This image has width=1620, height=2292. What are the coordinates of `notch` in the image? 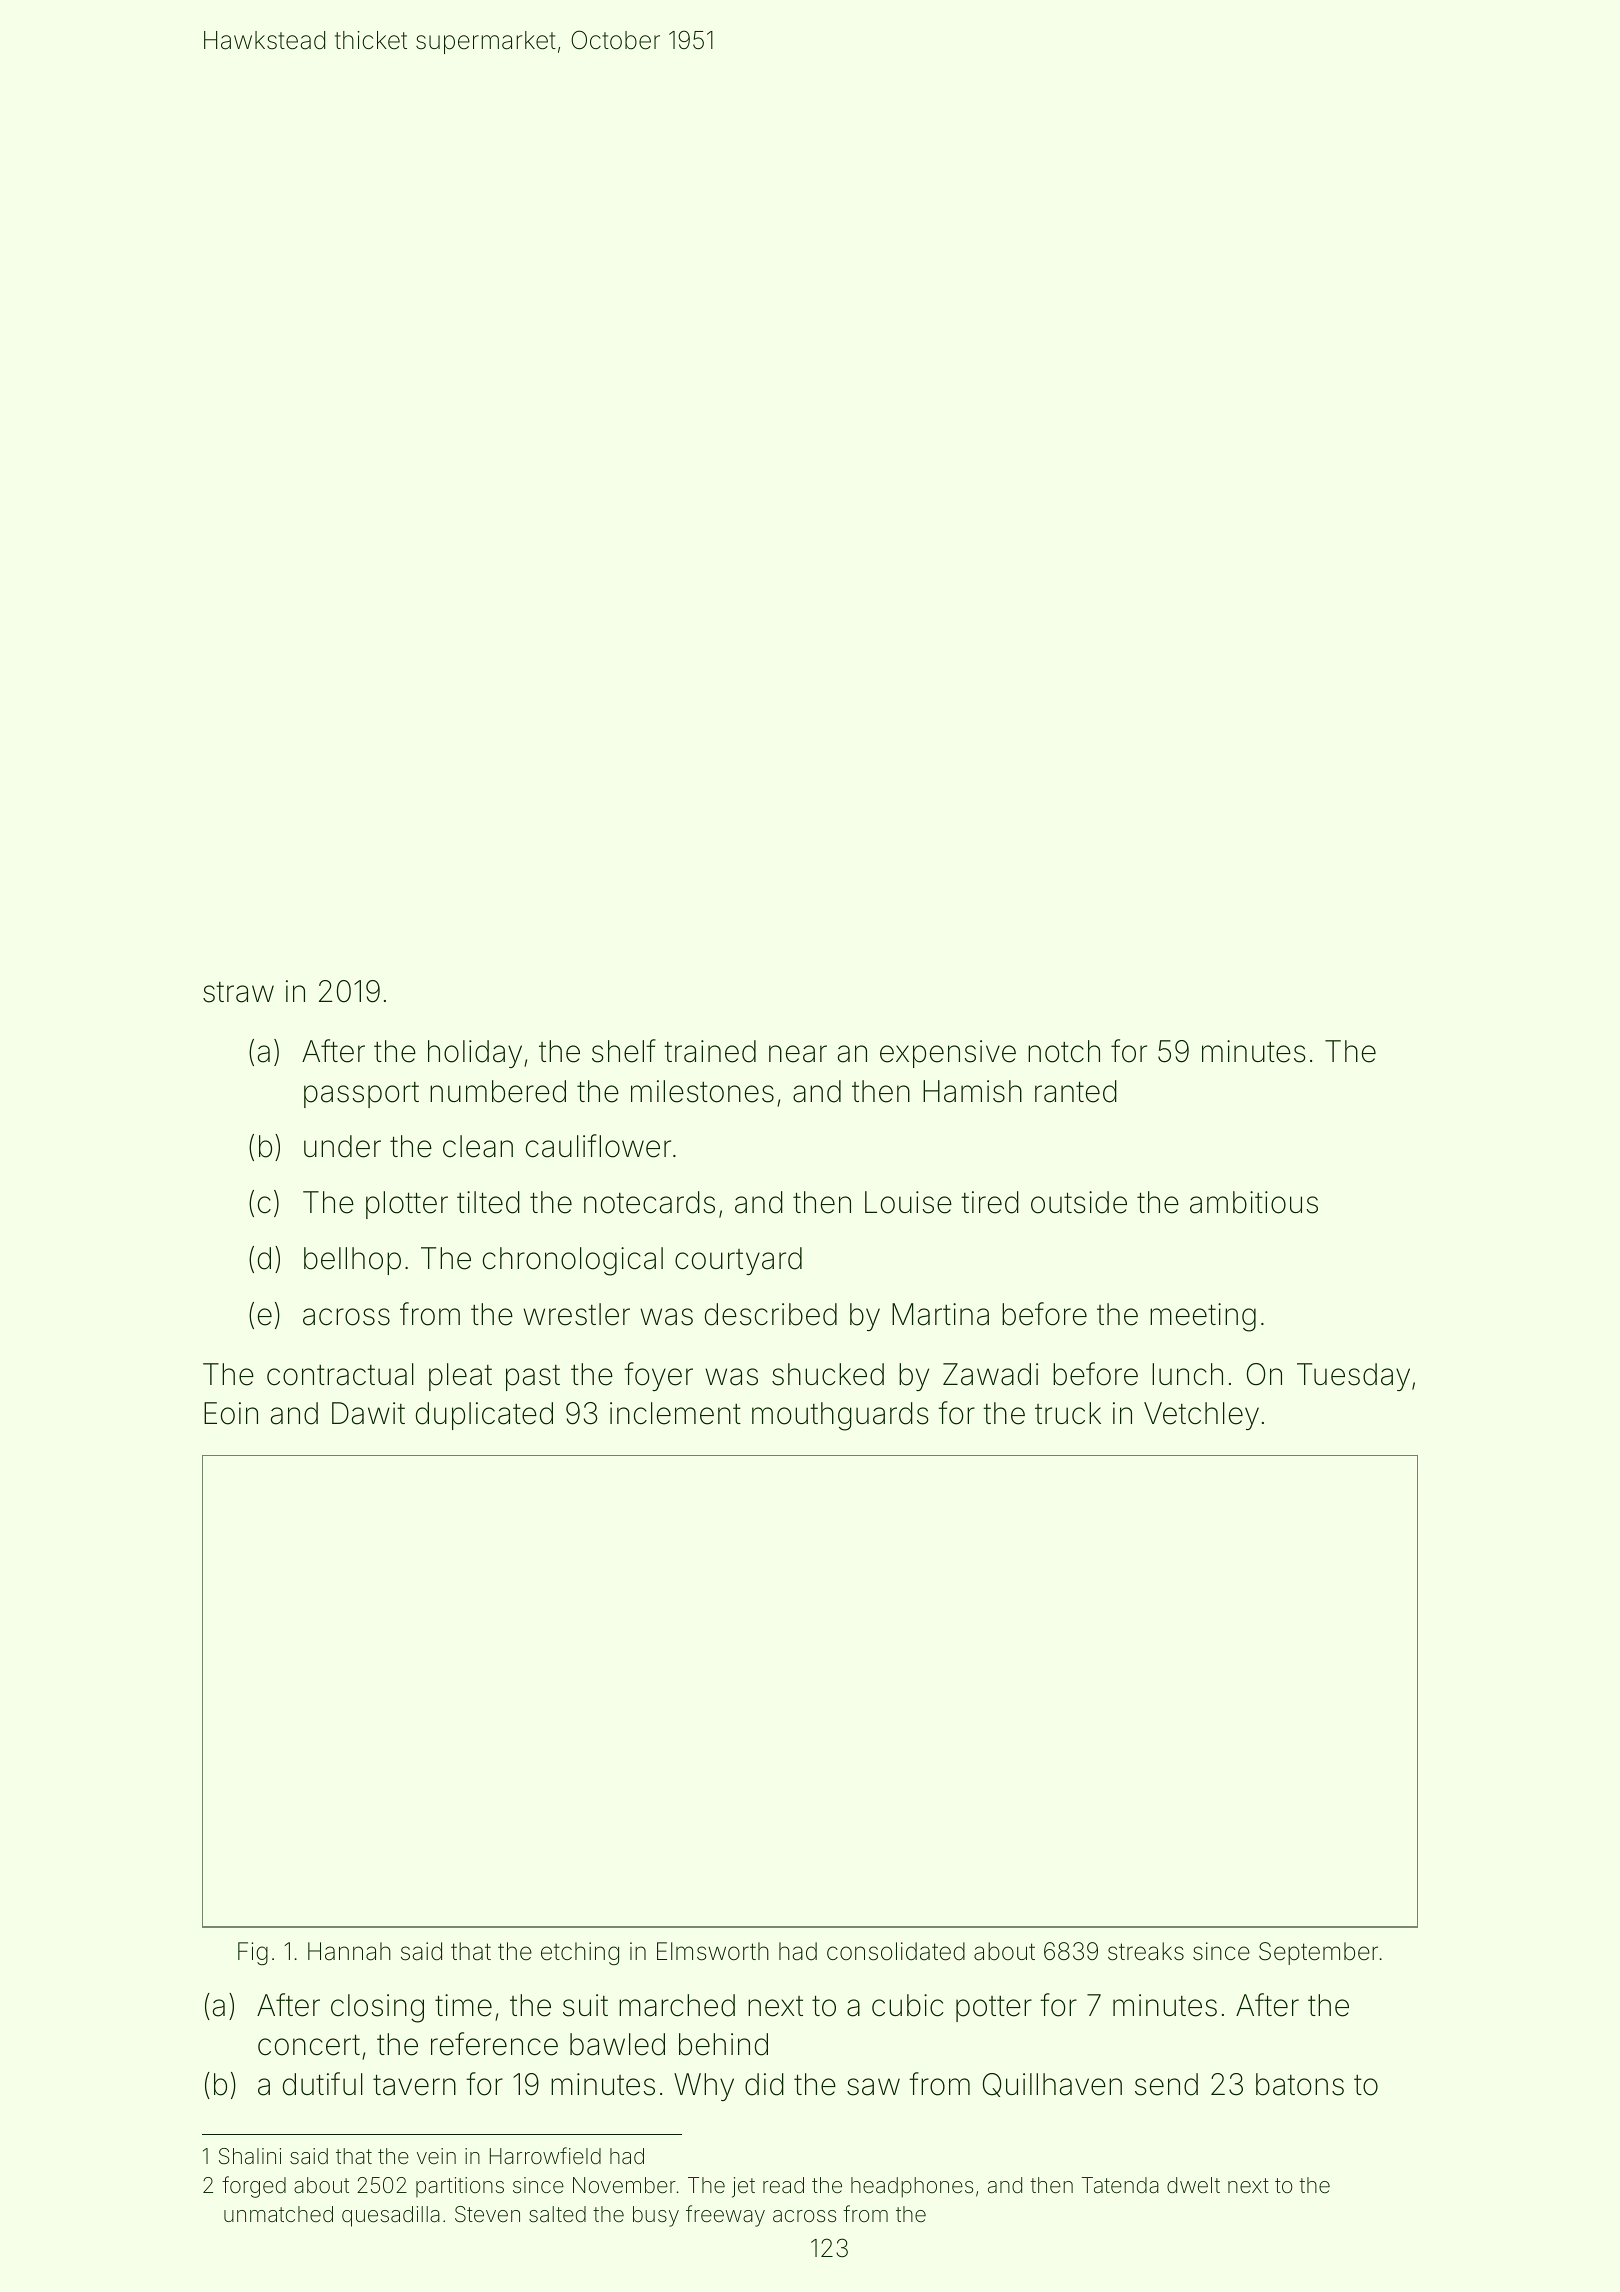 It's located at (1064, 1051).
